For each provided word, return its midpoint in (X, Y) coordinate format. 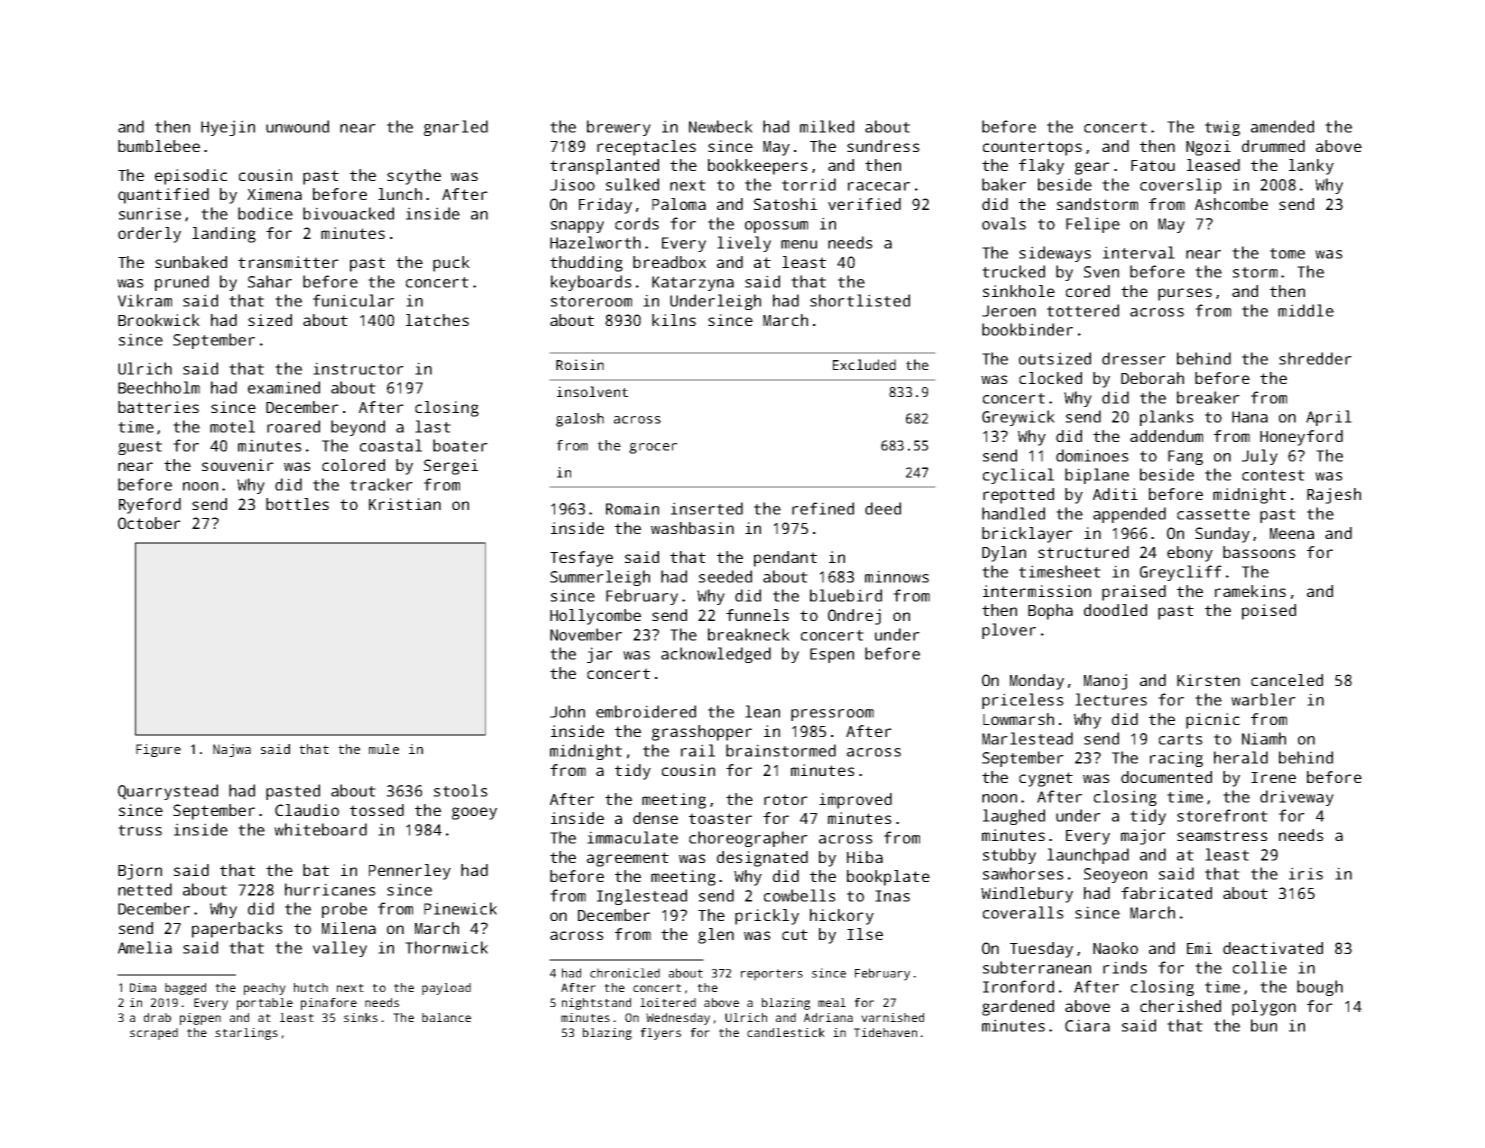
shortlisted (860, 300)
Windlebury (1027, 895)
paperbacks (237, 930)
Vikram (145, 300)
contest (1273, 475)
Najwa (232, 750)
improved (855, 801)
